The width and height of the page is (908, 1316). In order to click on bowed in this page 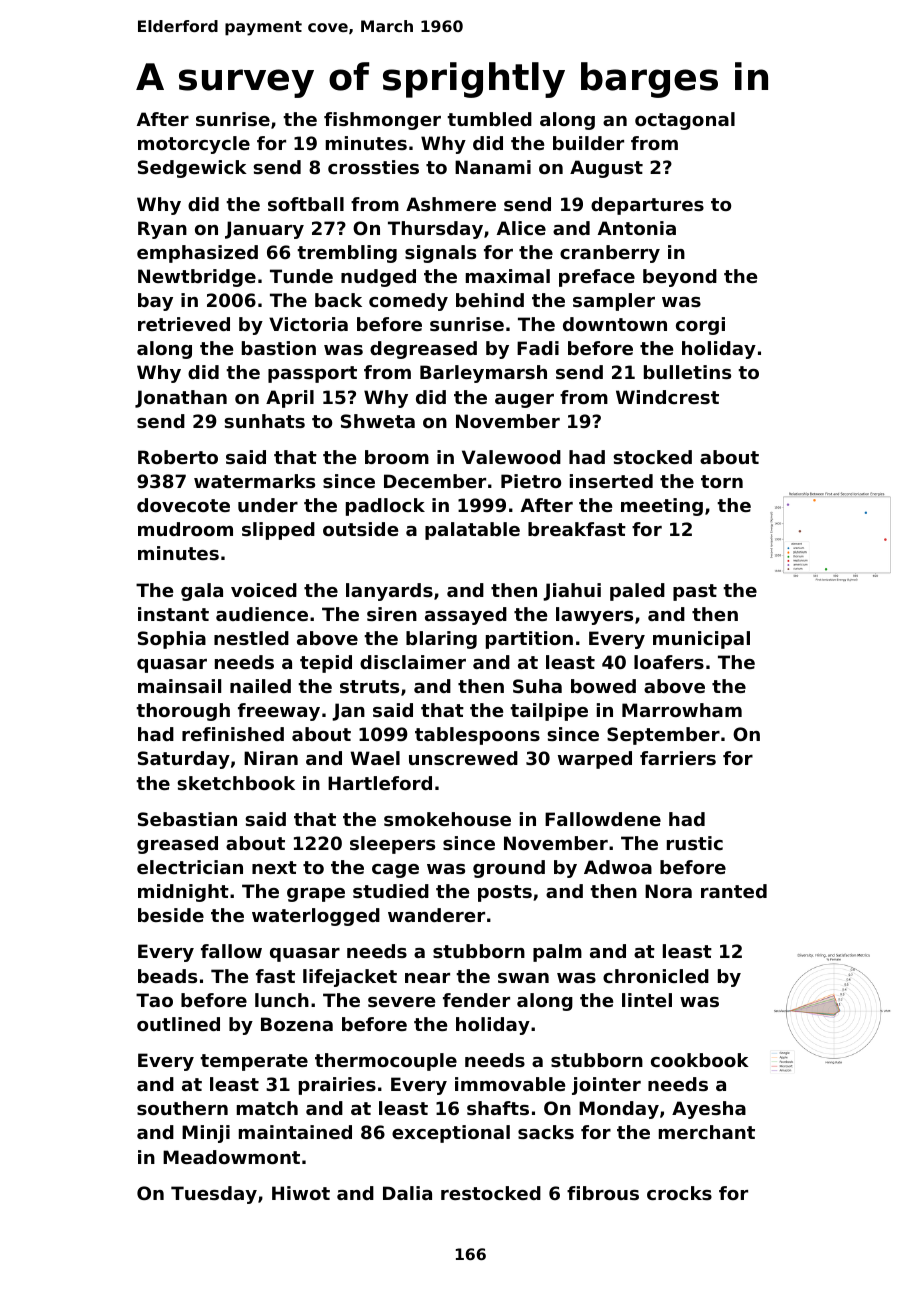, I will do `click(603, 686)`.
